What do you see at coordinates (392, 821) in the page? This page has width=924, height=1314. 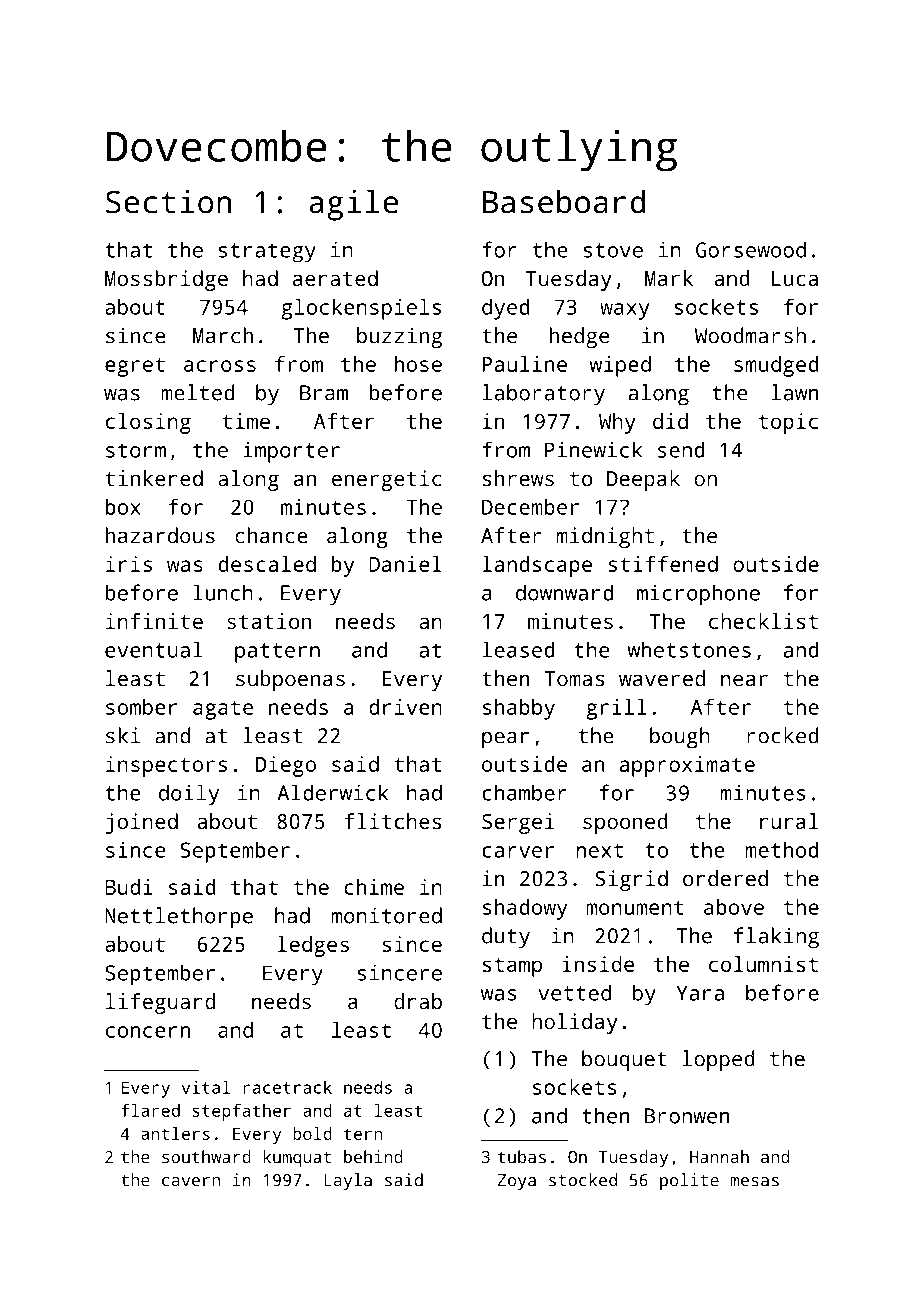 I see `flitches` at bounding box center [392, 821].
